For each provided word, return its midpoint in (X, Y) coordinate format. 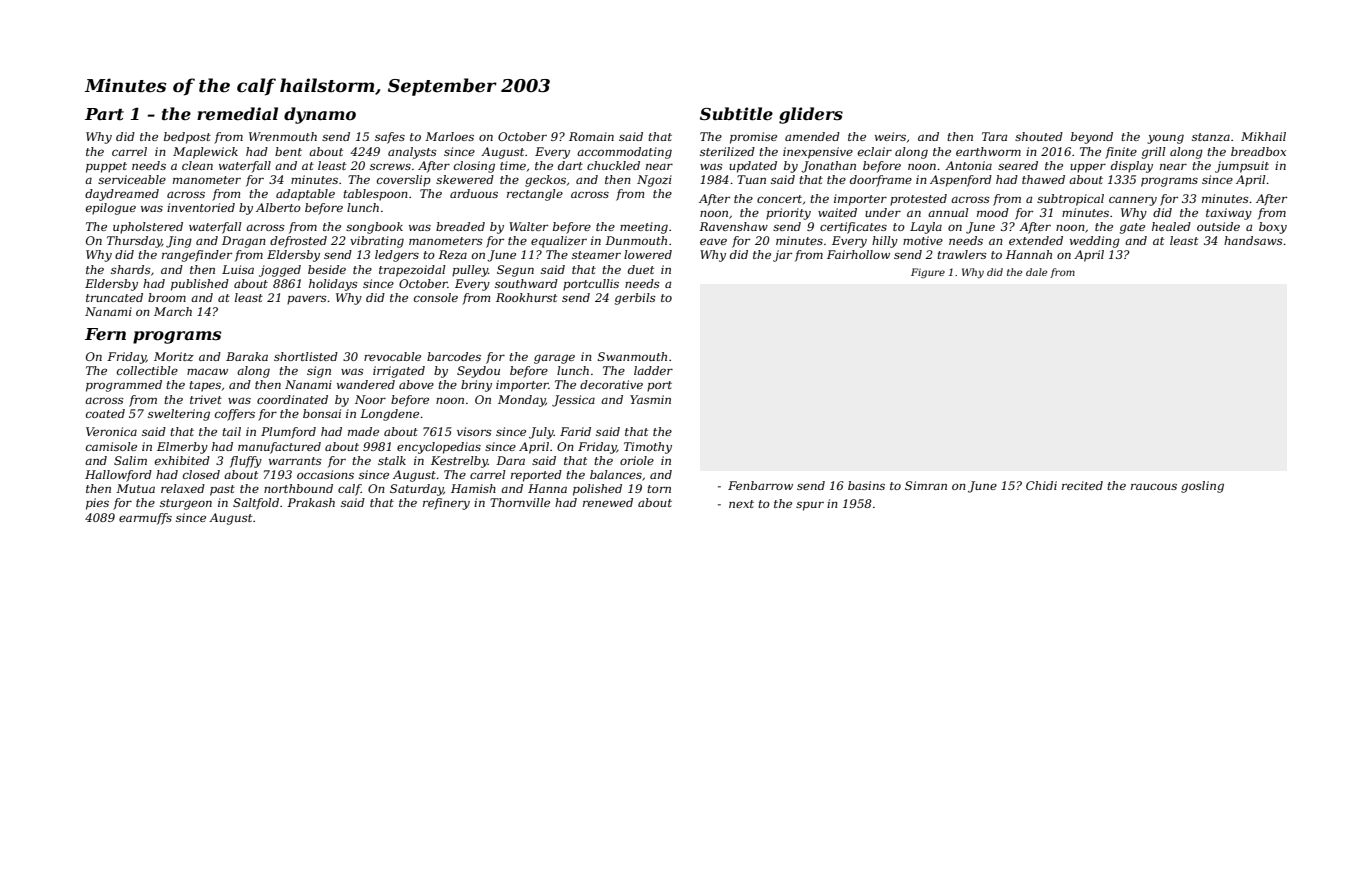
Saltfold (256, 504)
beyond (1092, 138)
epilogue (111, 209)
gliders (811, 115)
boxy (1273, 228)
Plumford (288, 433)
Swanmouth (632, 356)
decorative (611, 384)
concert (779, 199)
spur (810, 506)
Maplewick (205, 153)
